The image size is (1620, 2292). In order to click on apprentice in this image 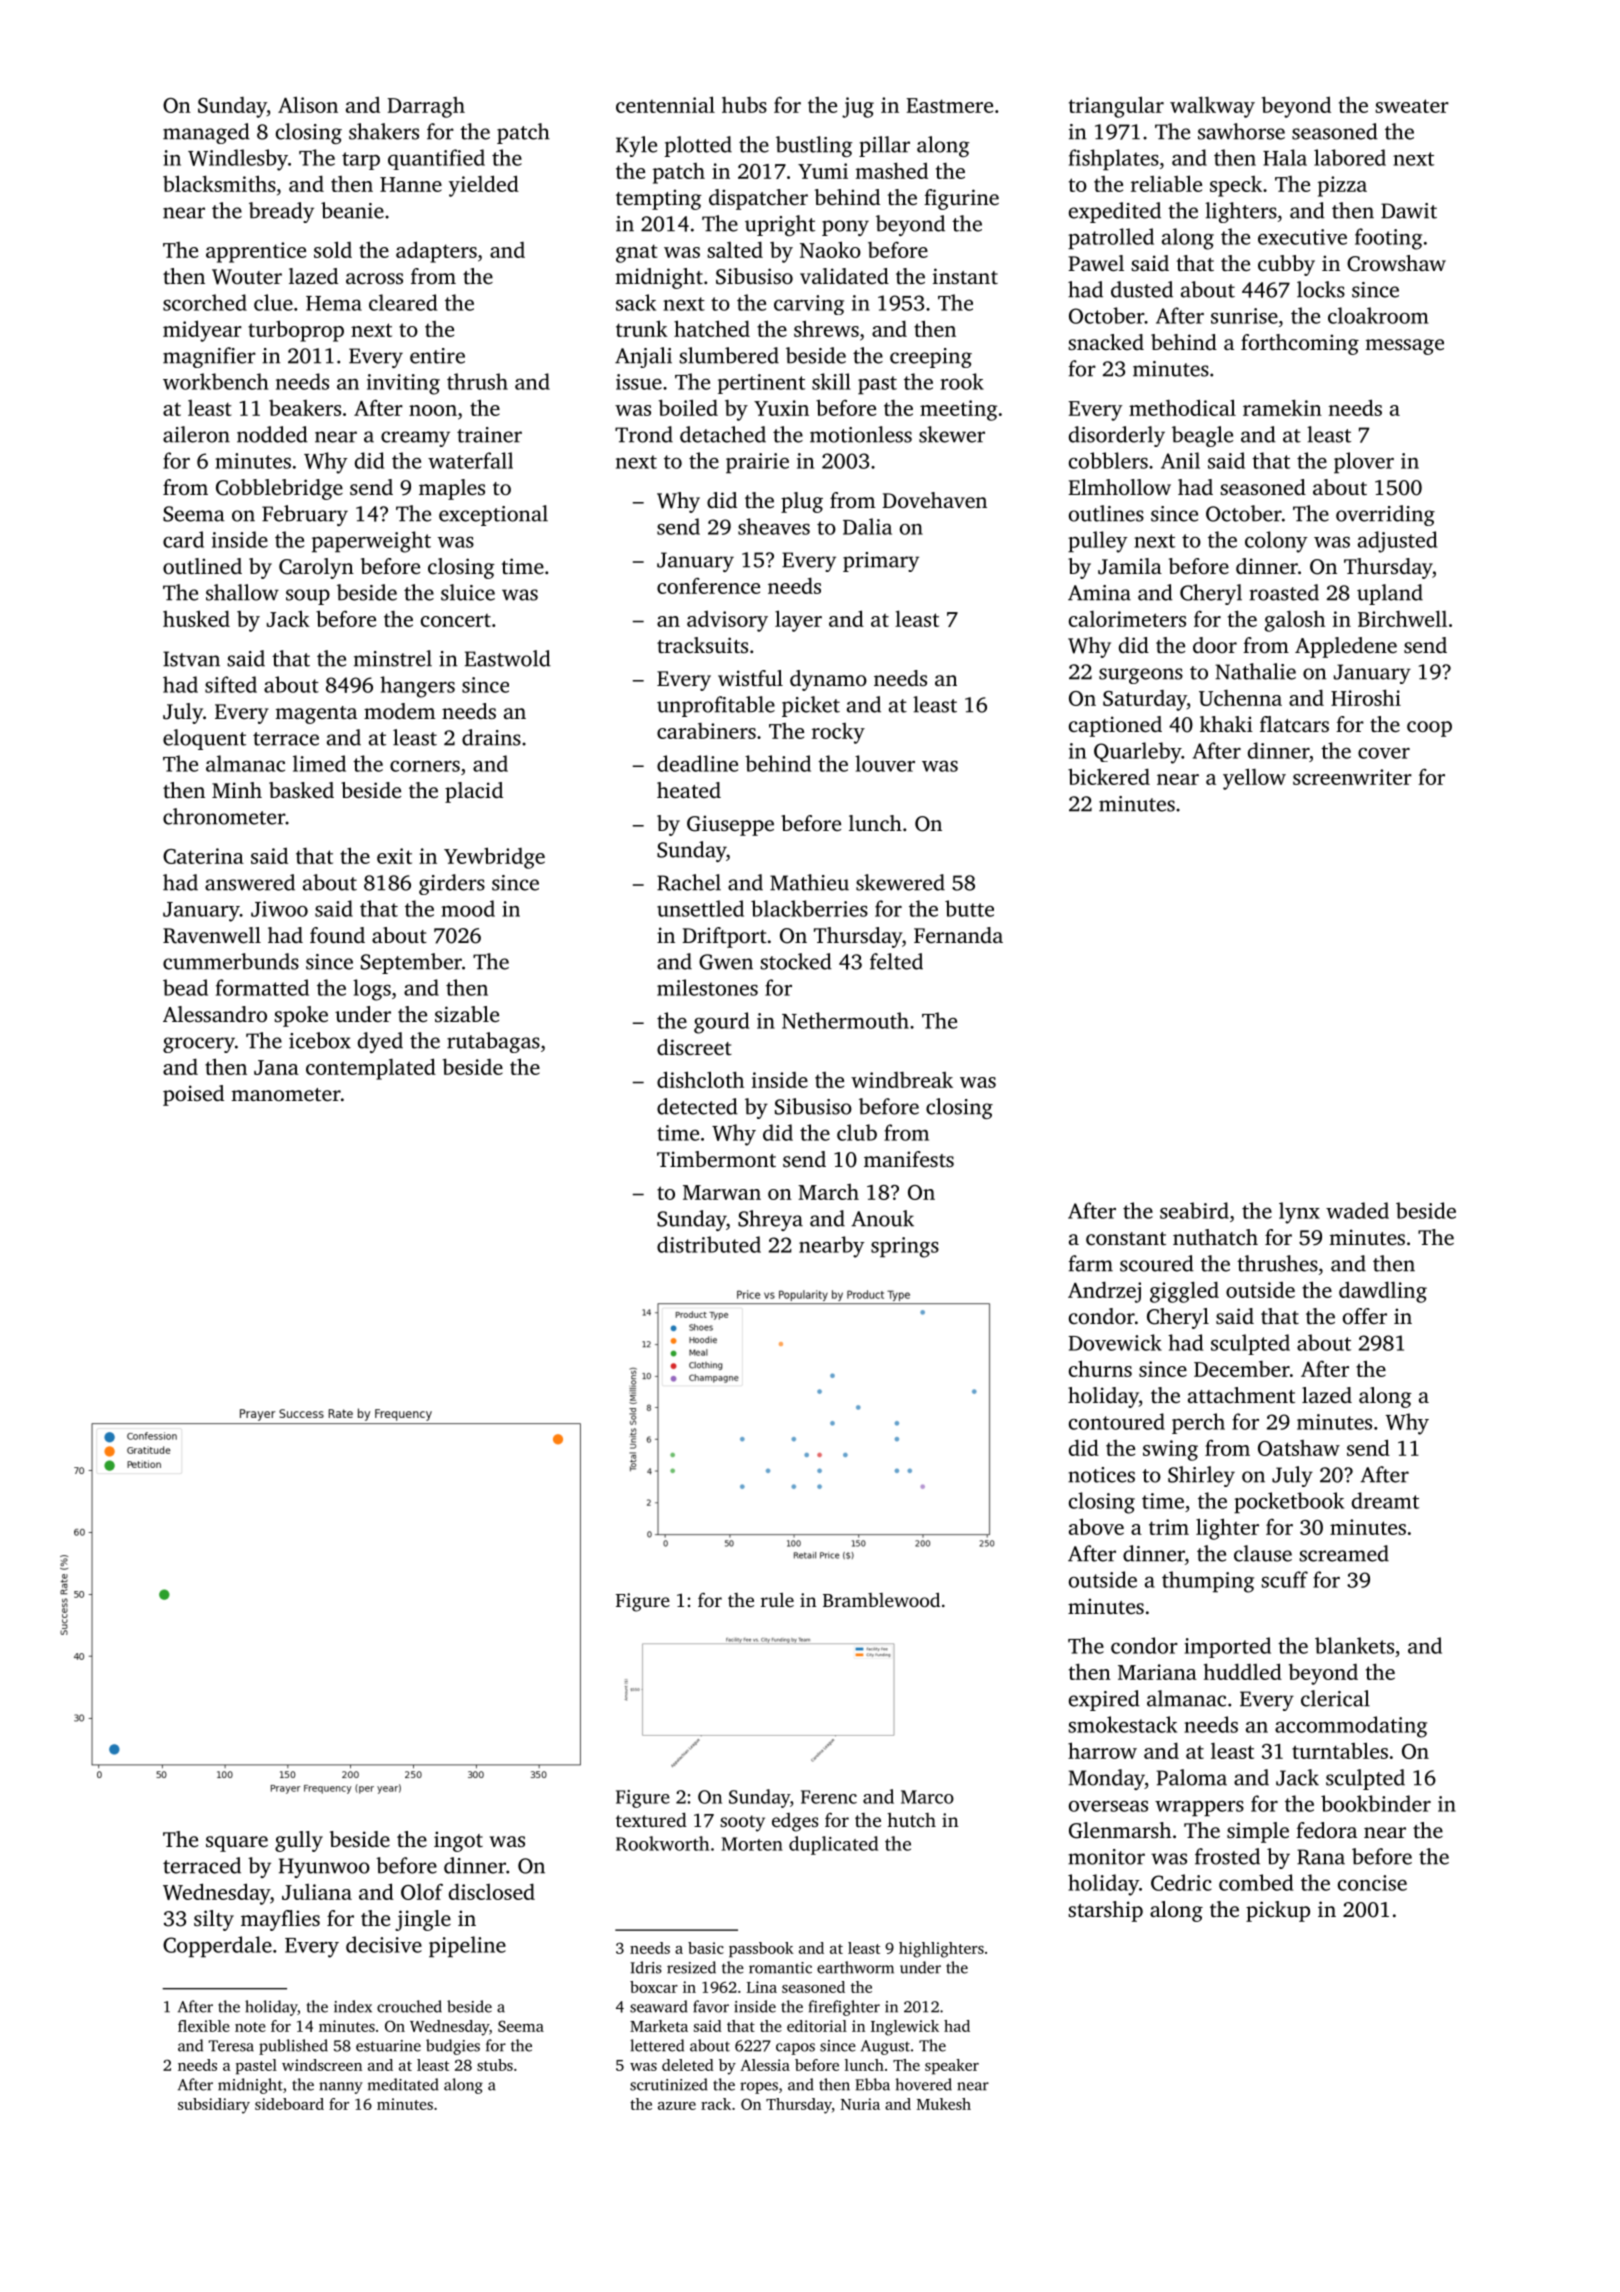, I will do `click(256, 252)`.
